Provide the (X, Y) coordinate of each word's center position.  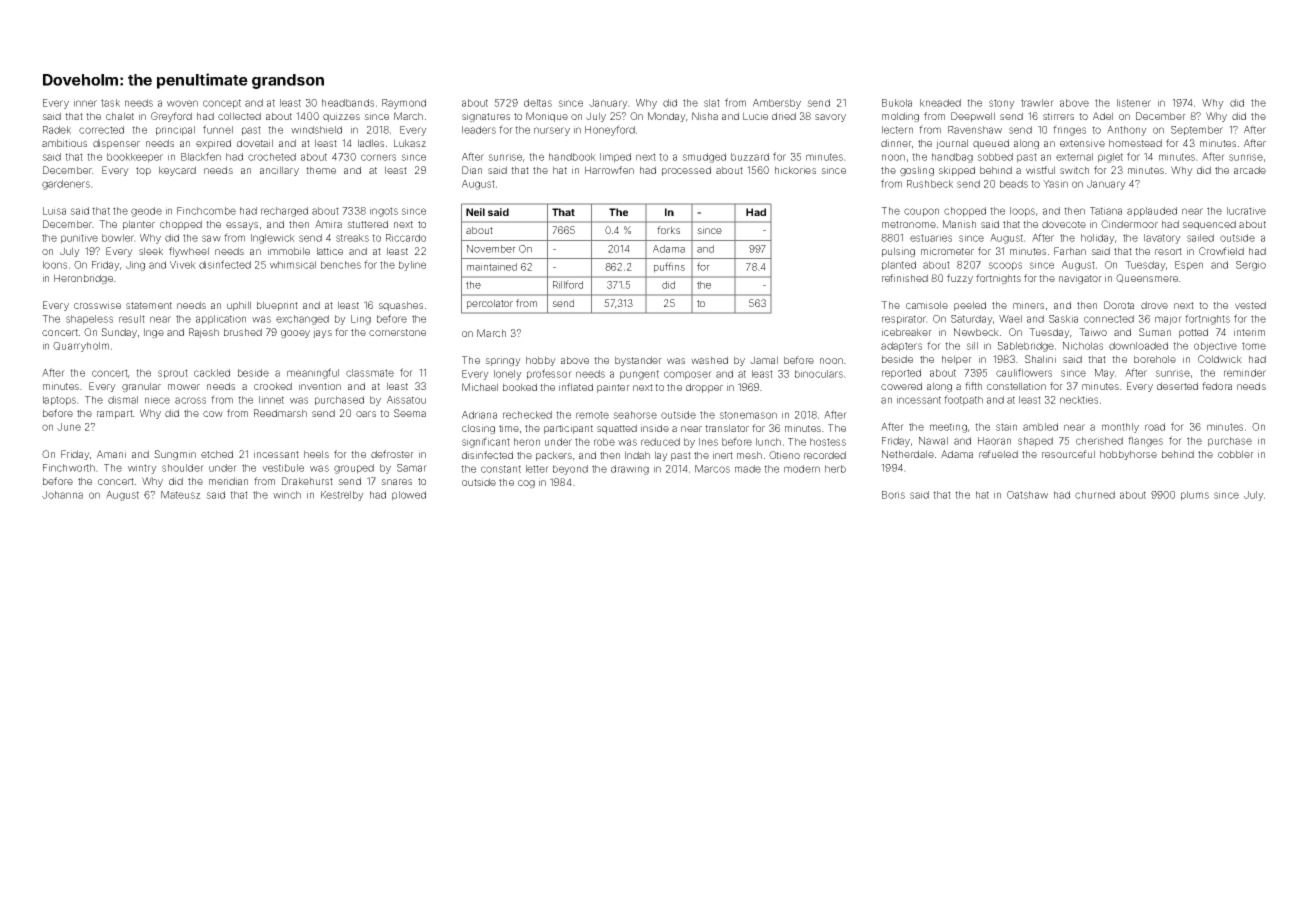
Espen (1189, 266)
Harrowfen (609, 170)
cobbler (1236, 454)
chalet (120, 116)
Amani (111, 454)
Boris (893, 495)
